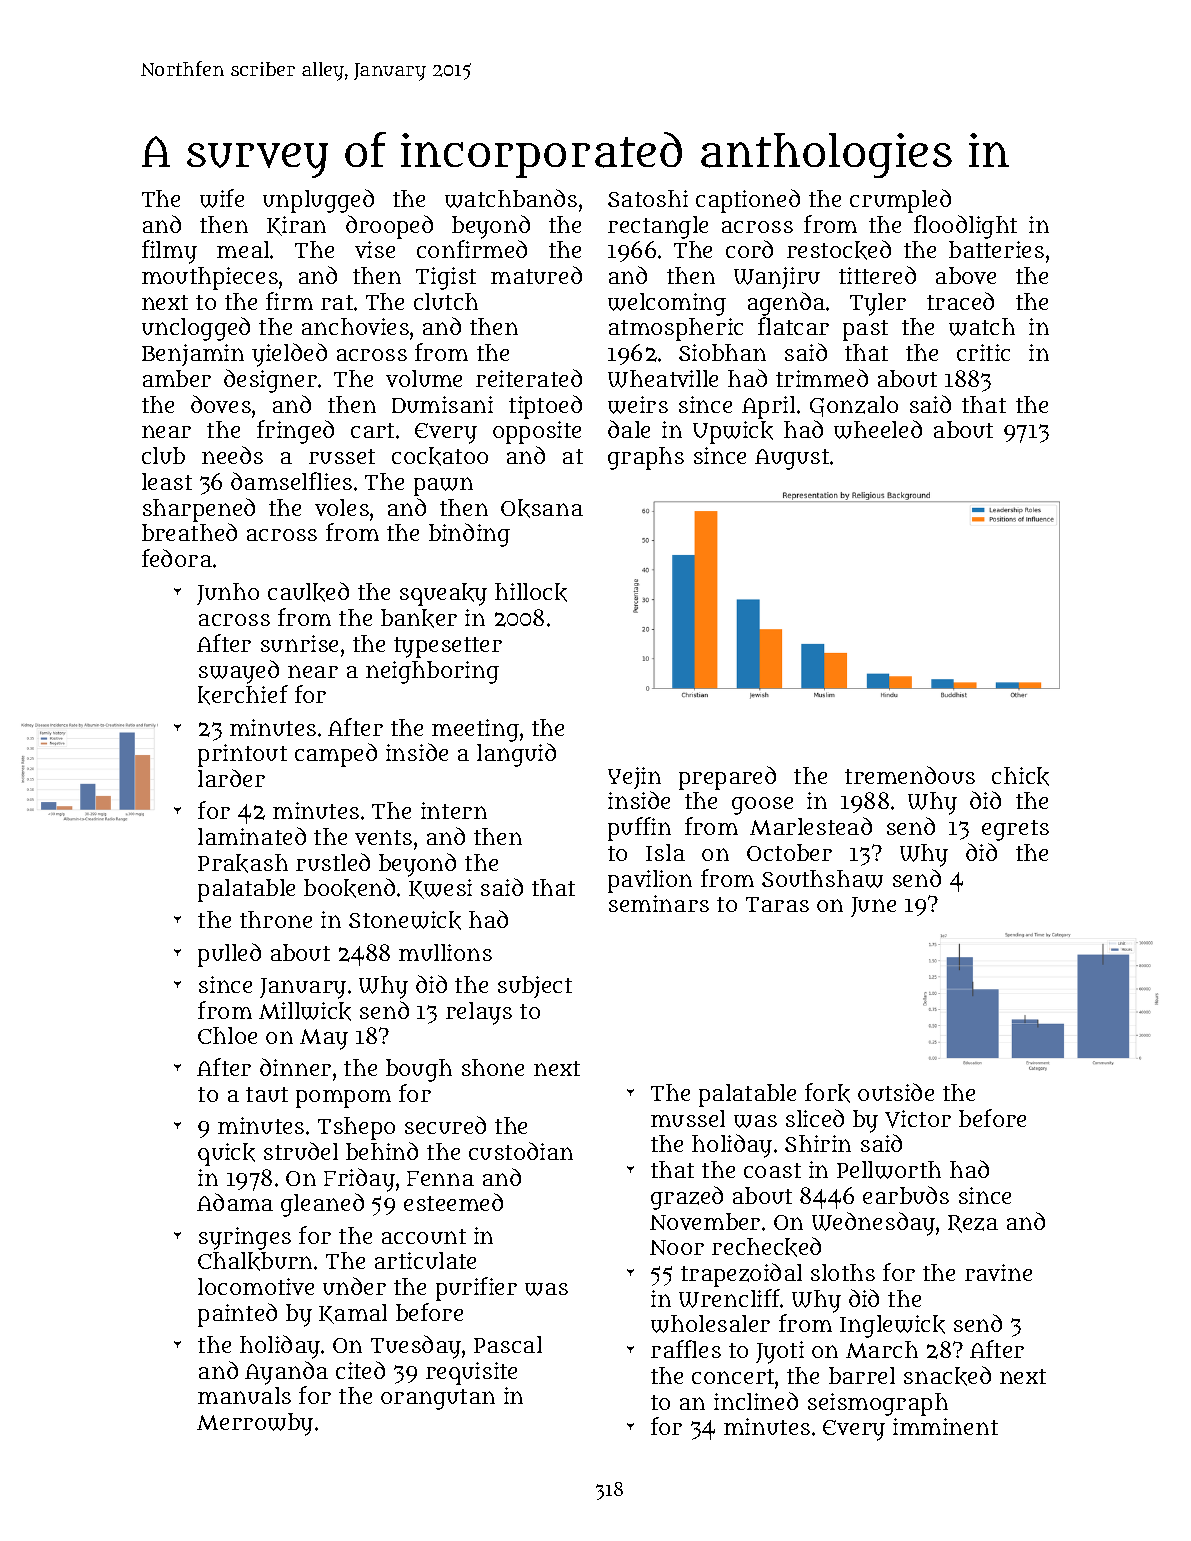 The image size is (1191, 1541). Describe the element at coordinates (1020, 776) in the document. I see `chick` at that location.
